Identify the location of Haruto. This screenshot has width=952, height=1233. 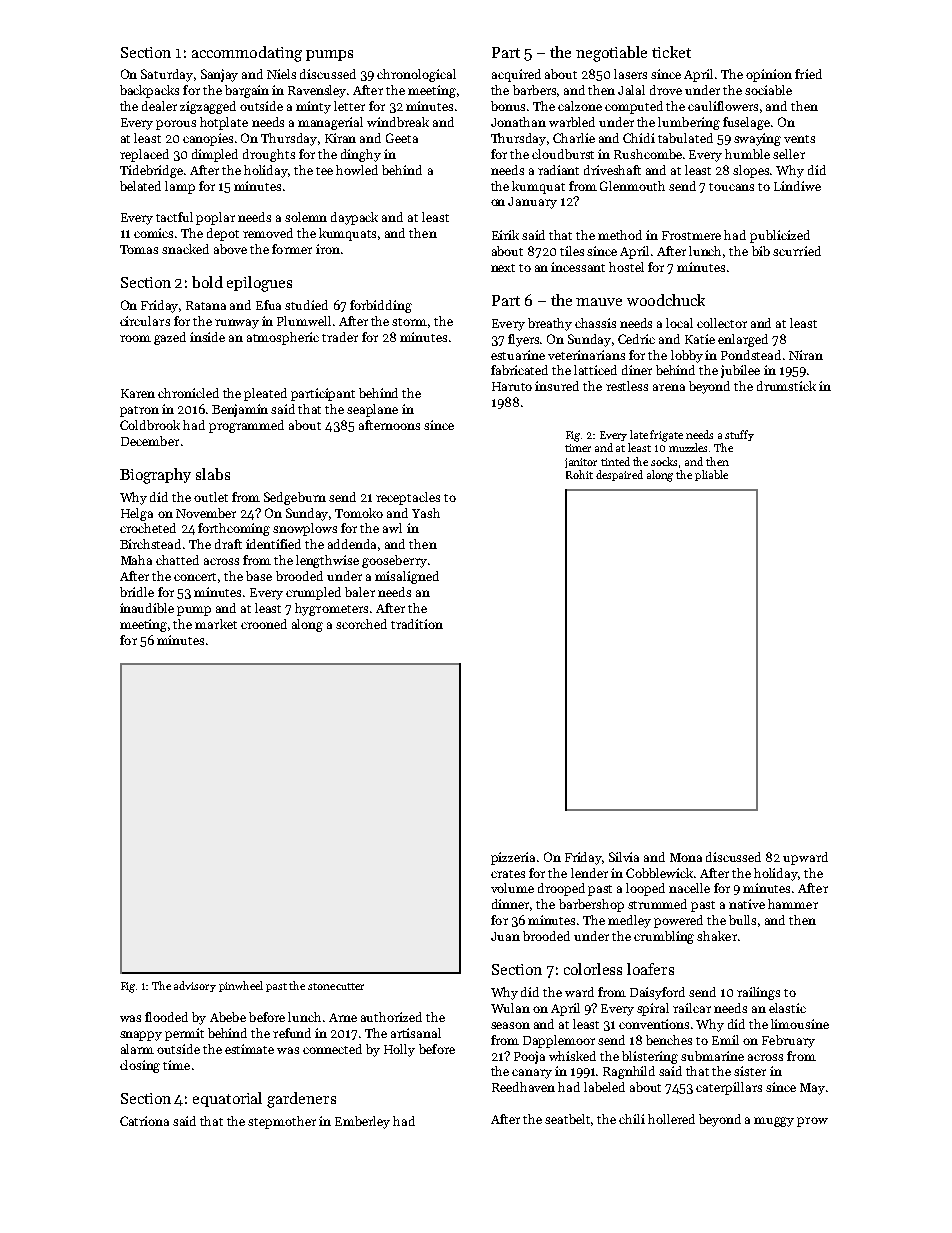
(512, 386).
